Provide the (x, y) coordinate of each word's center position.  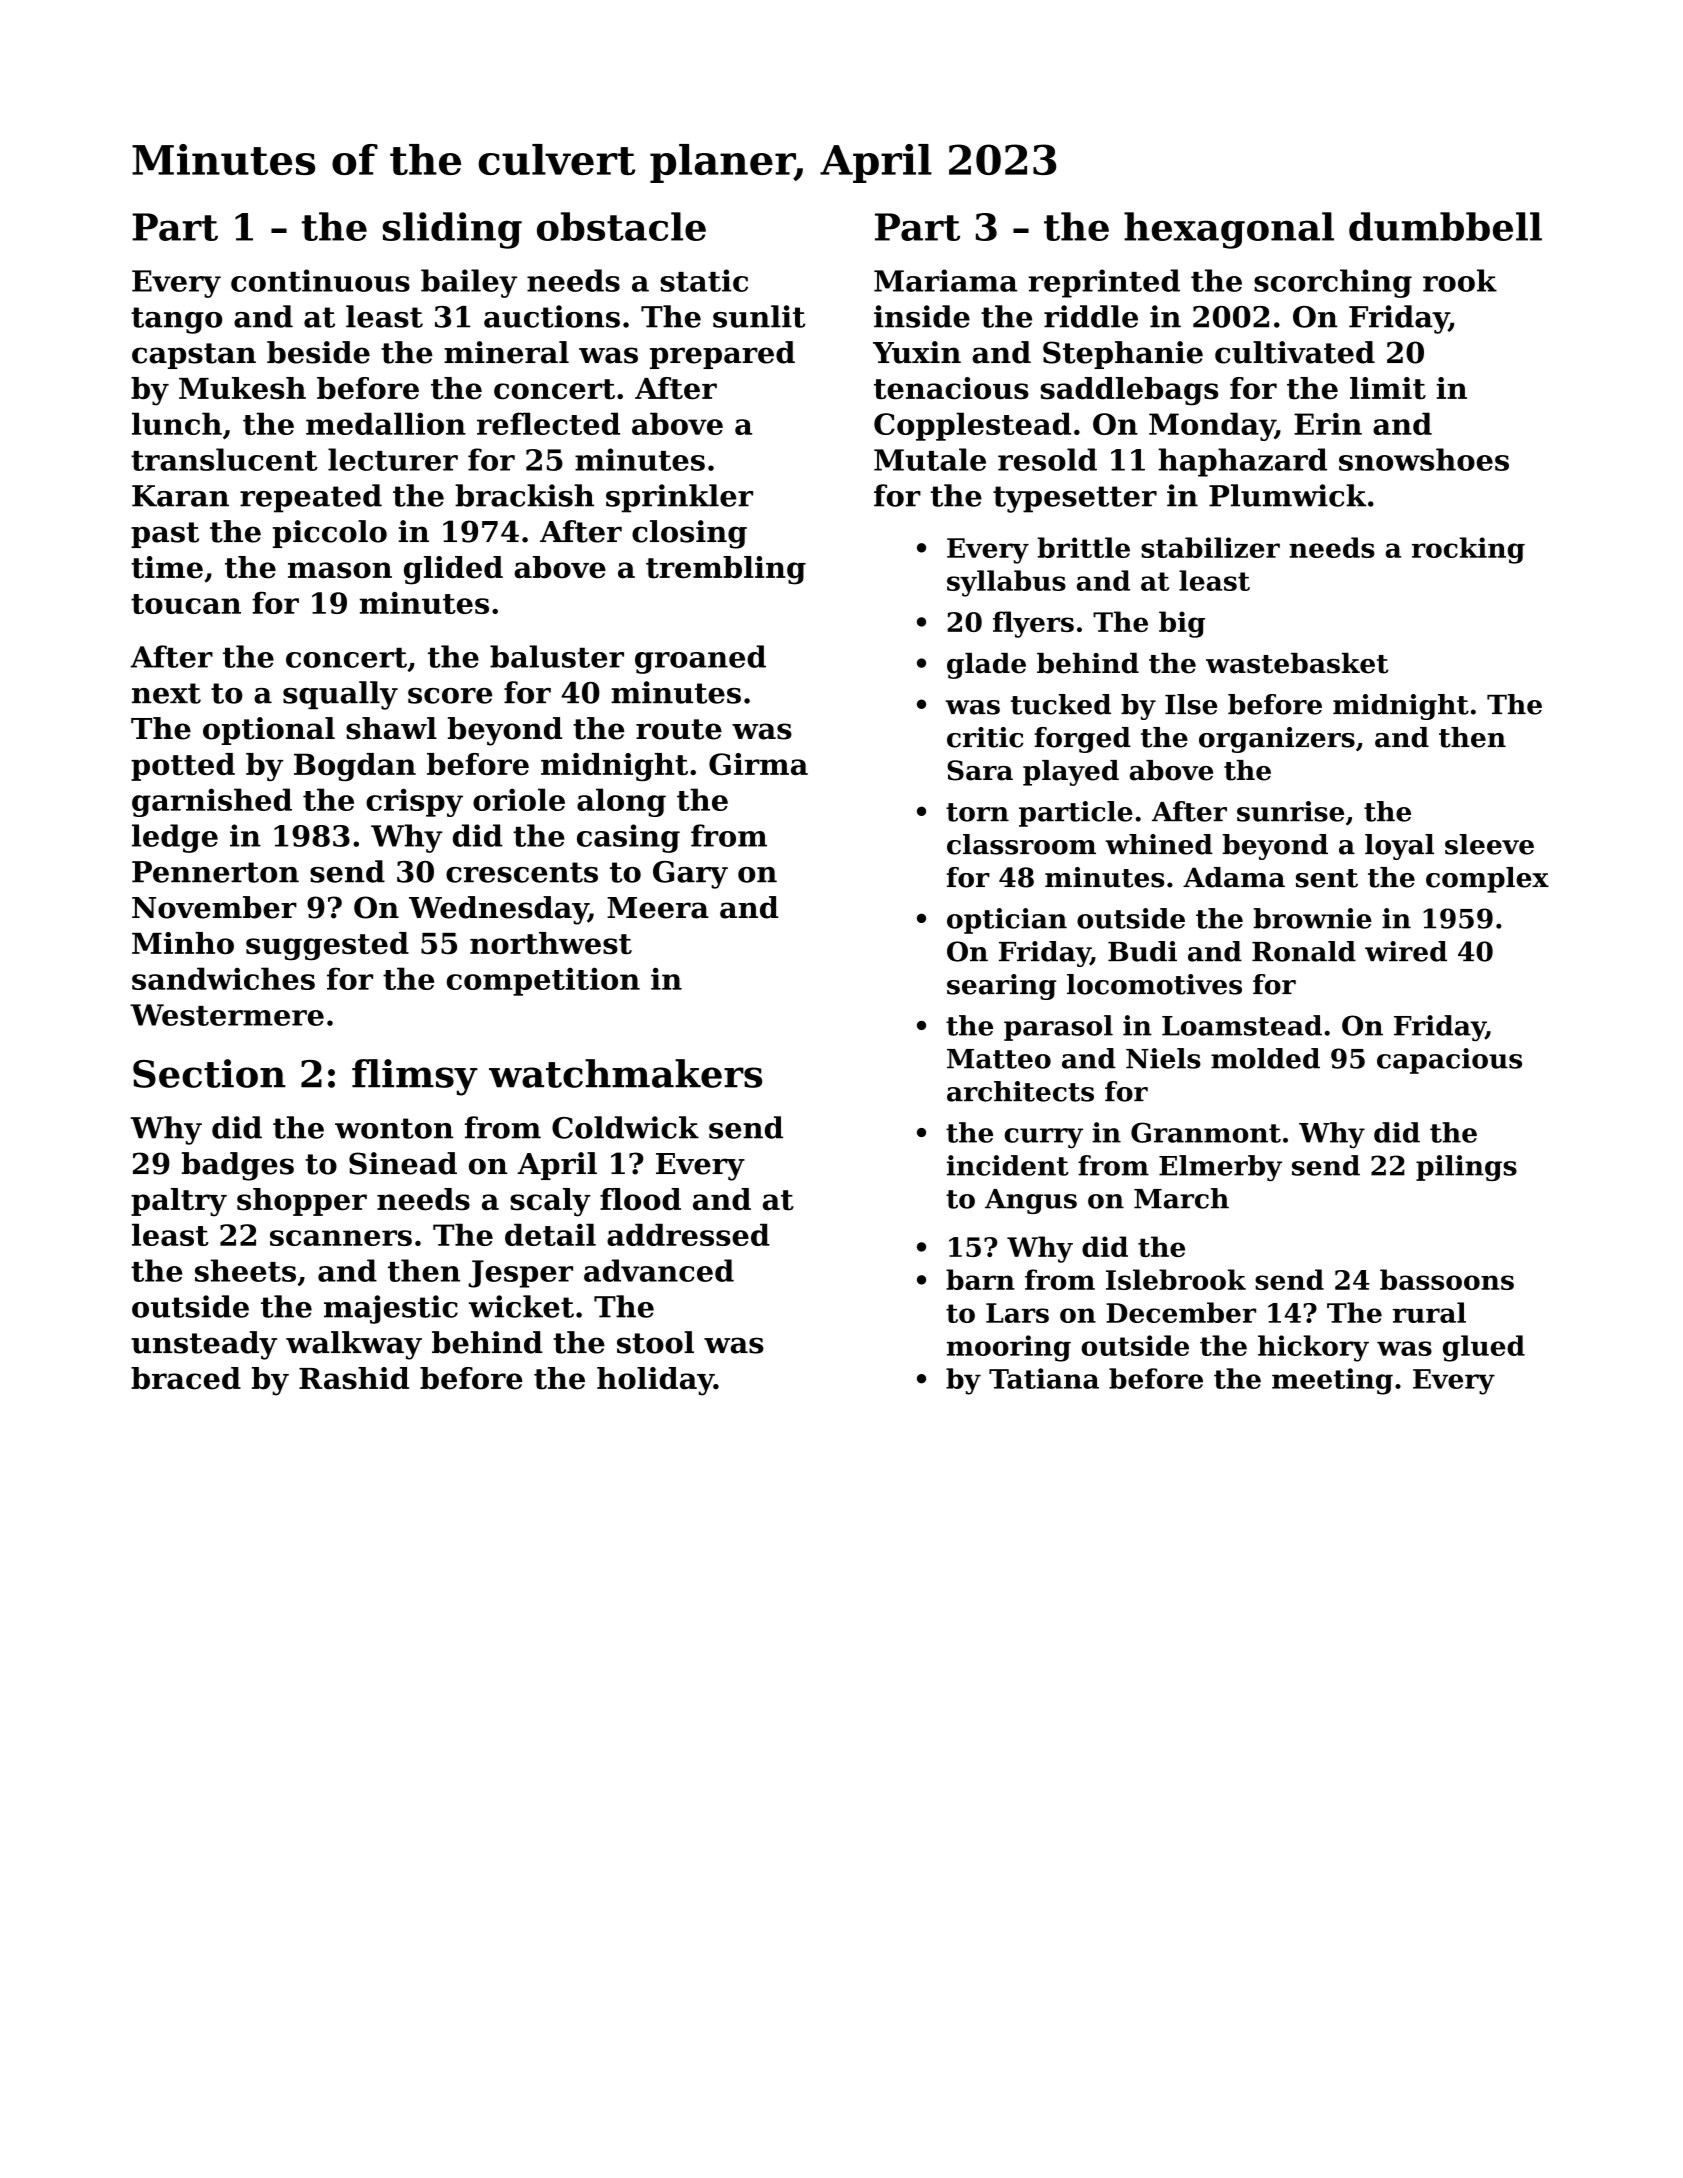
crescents (522, 872)
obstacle (621, 226)
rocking (1468, 550)
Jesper (520, 1274)
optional (269, 731)
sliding (452, 230)
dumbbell (1445, 226)
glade (986, 666)
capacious (1449, 1061)
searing (1001, 987)
